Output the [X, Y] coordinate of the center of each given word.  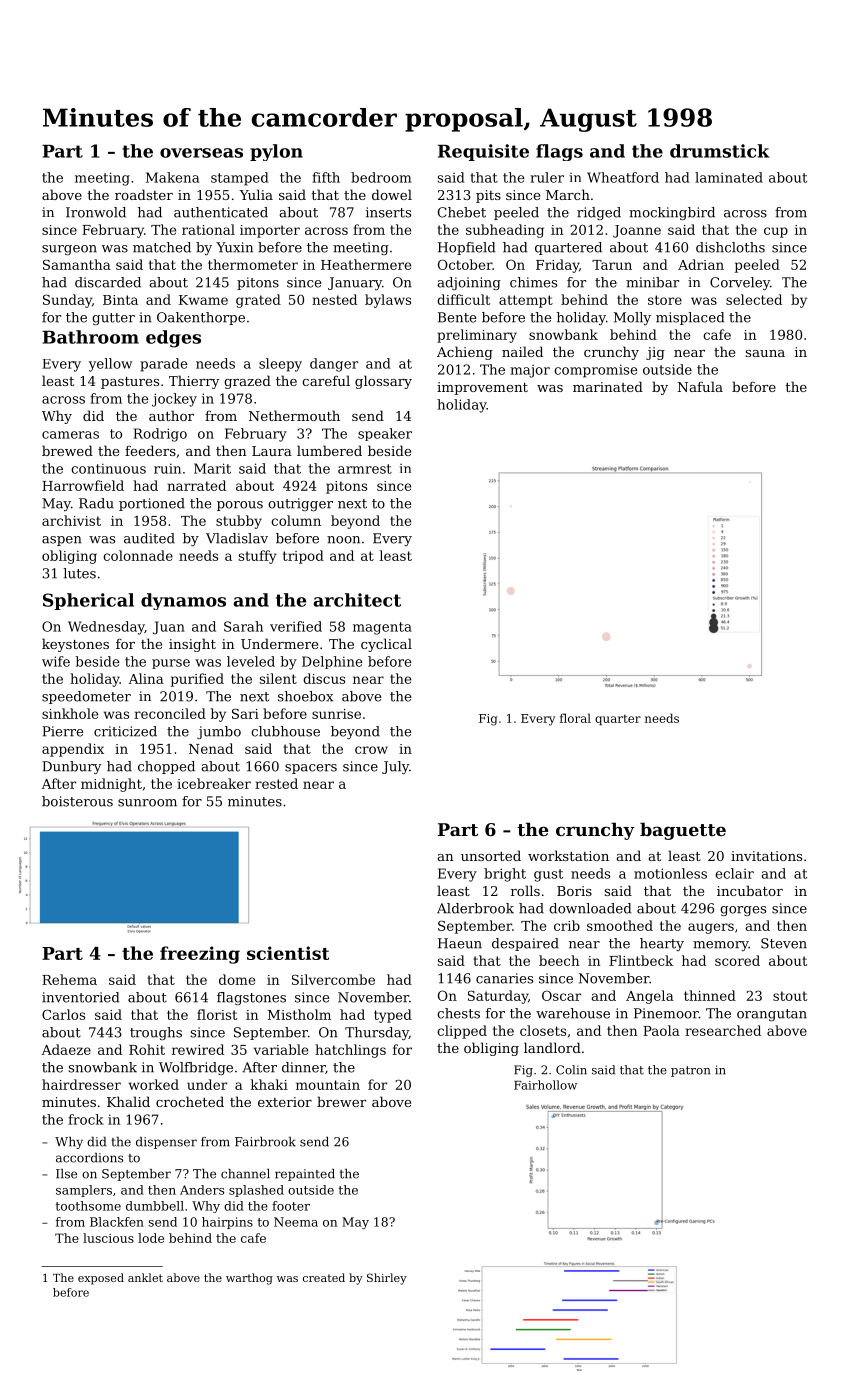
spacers [311, 769]
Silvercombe [333, 979]
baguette [683, 831]
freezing [200, 955]
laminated [729, 177]
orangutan [772, 1015]
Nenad [211, 748]
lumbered [329, 450]
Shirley [387, 1279]
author [171, 415]
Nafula [700, 386]
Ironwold [96, 212]
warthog [249, 1279]
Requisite [483, 152]
